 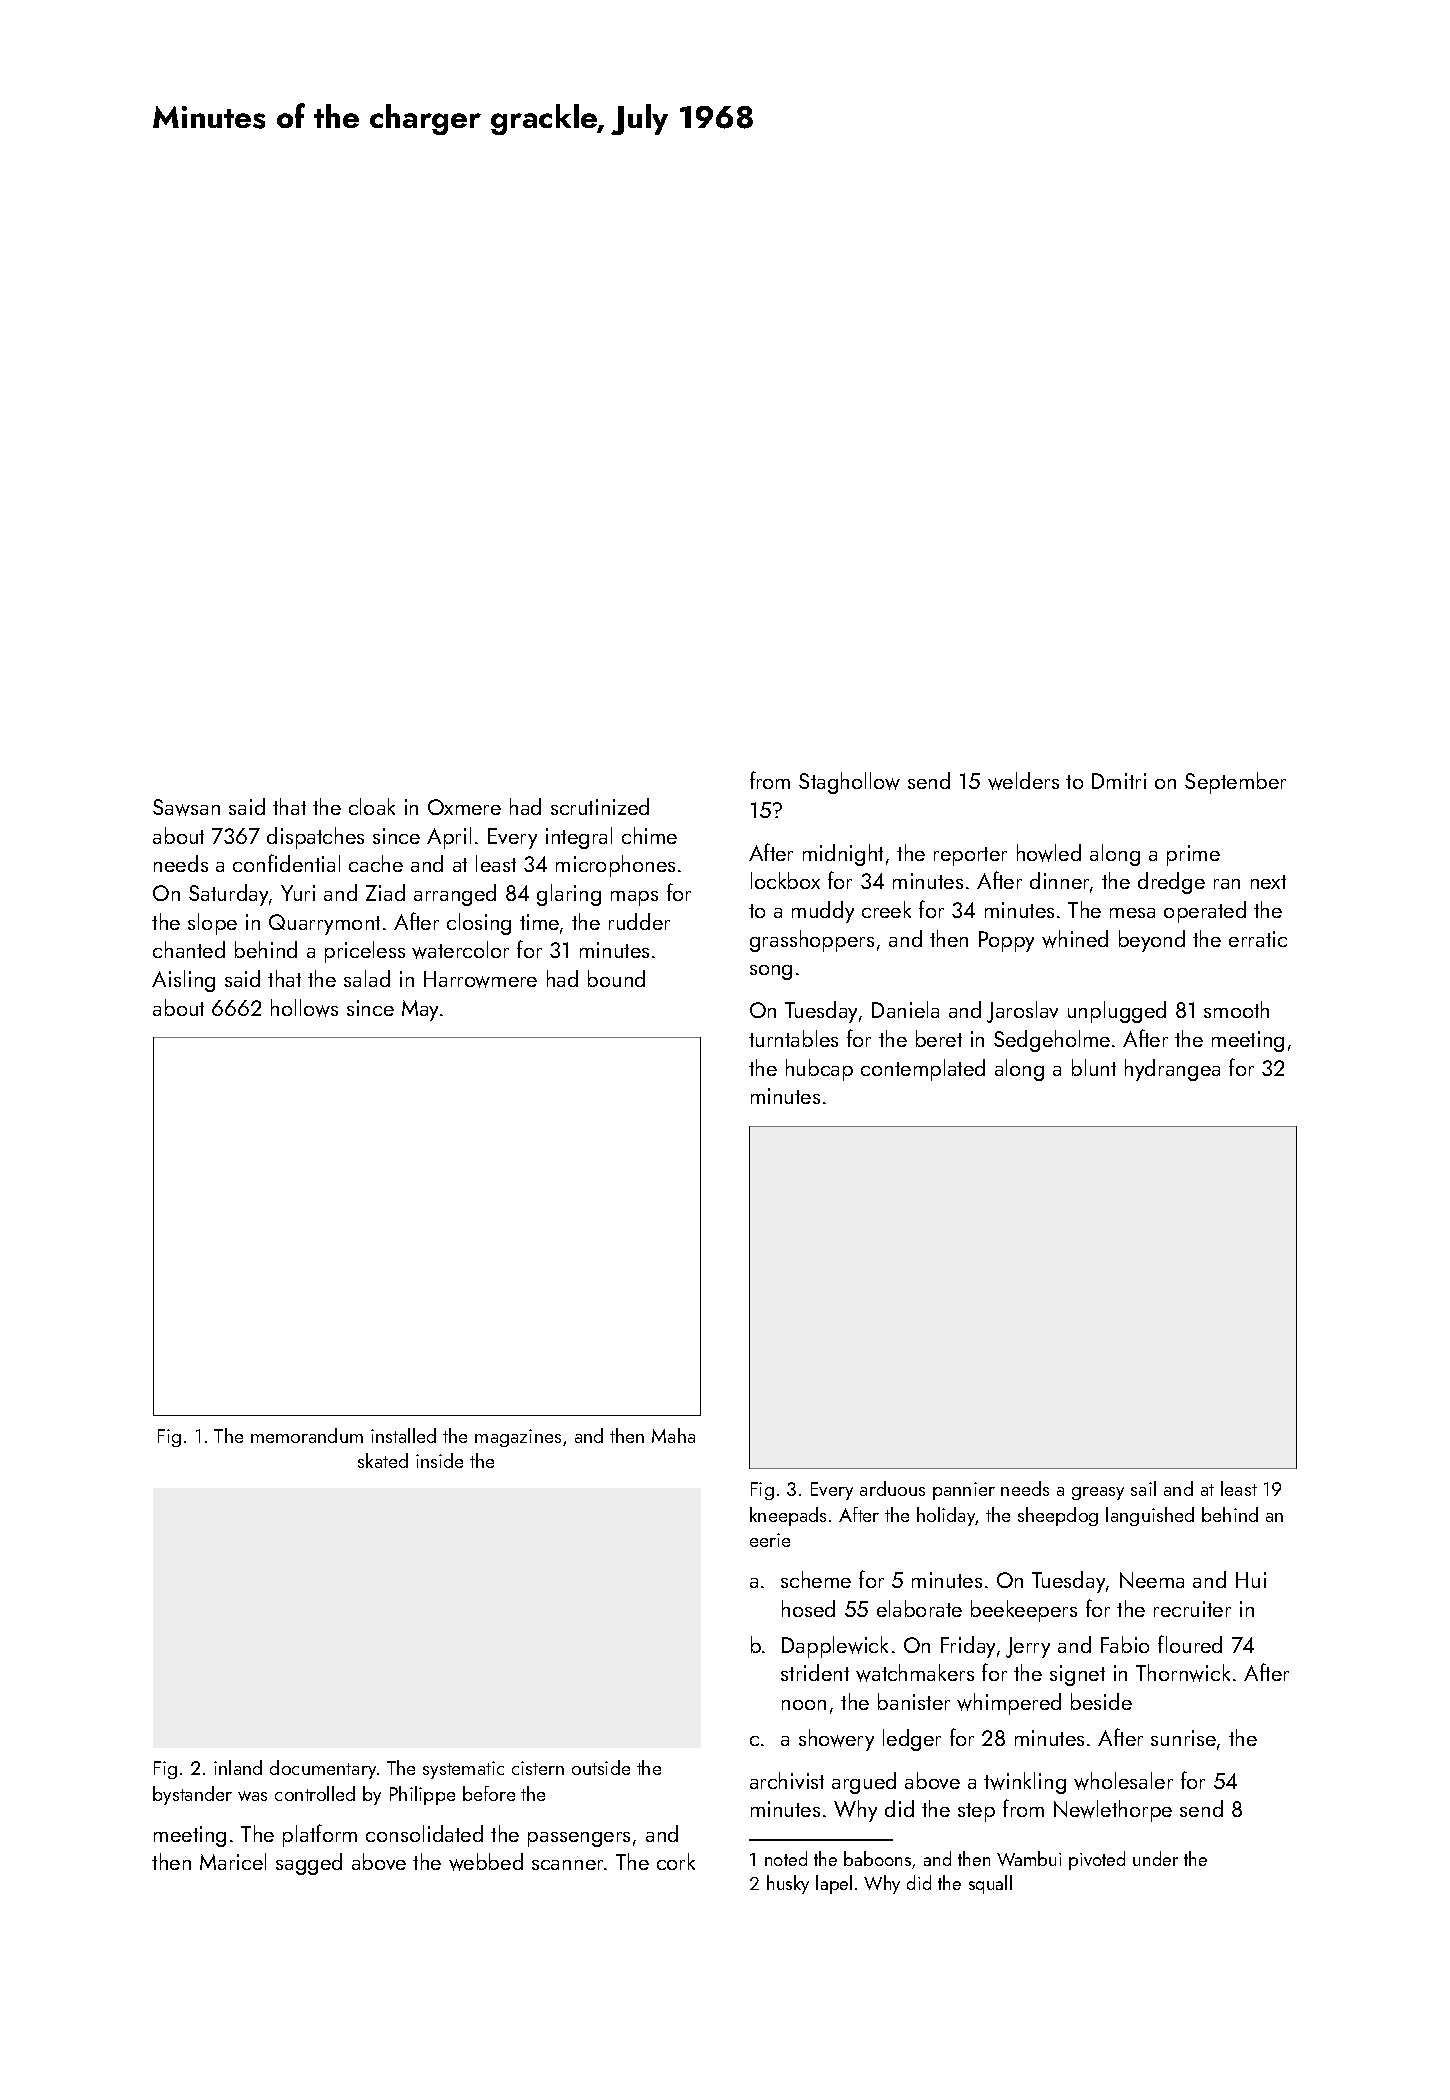 I want to click on Maricel, so click(x=233, y=1861).
